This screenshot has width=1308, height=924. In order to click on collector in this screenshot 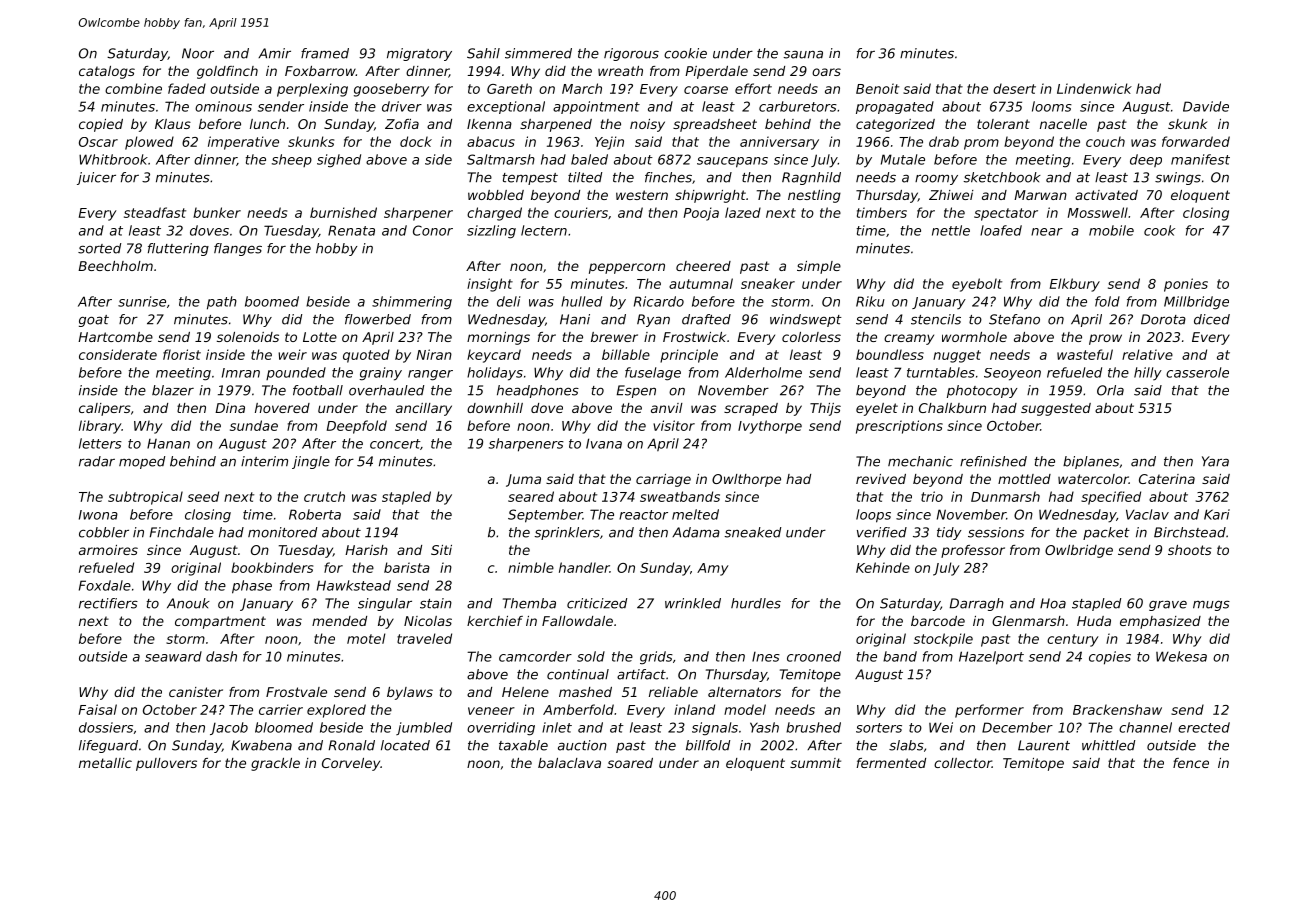, I will do `click(963, 763)`.
